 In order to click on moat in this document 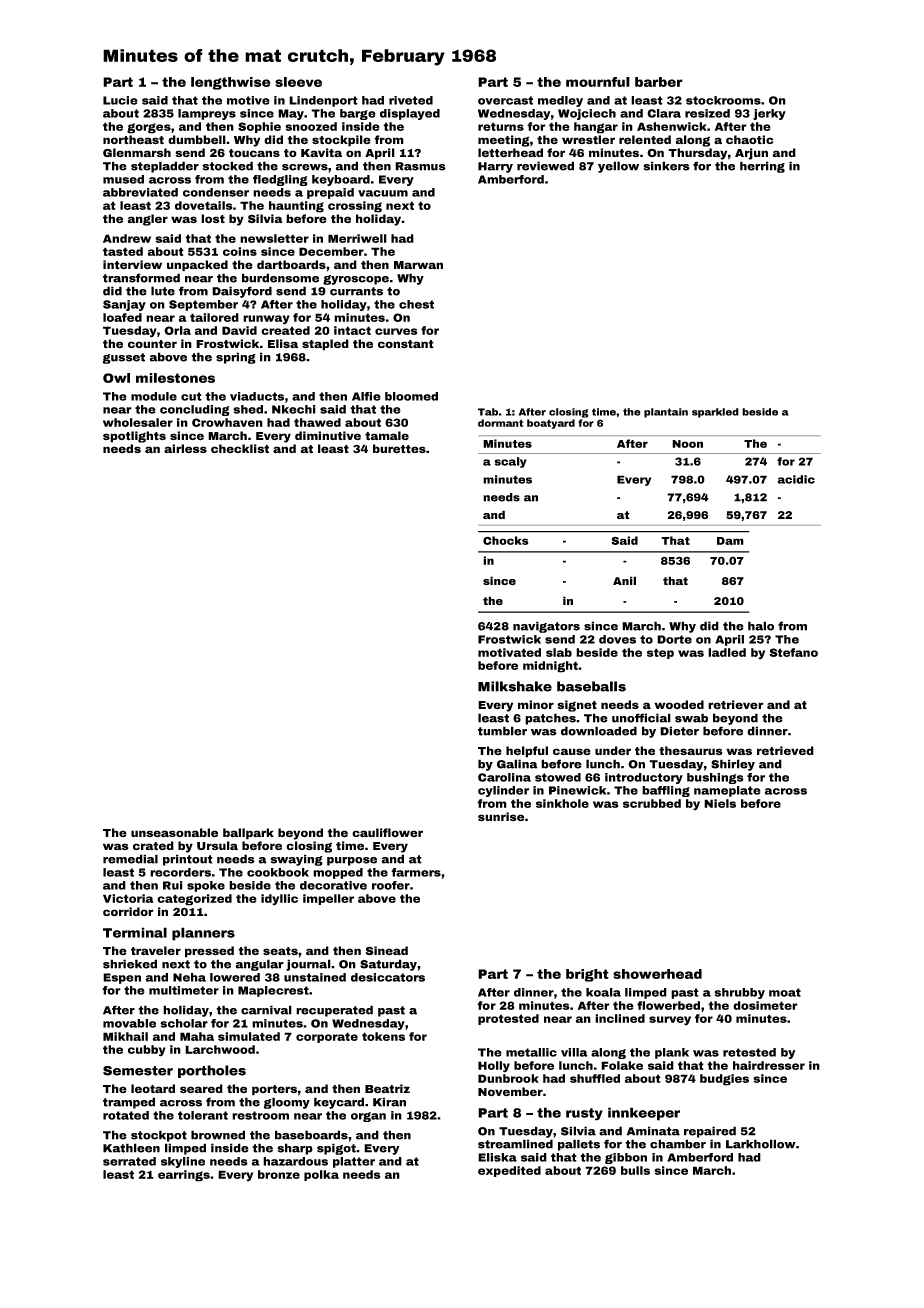, I will do `click(785, 992)`.
